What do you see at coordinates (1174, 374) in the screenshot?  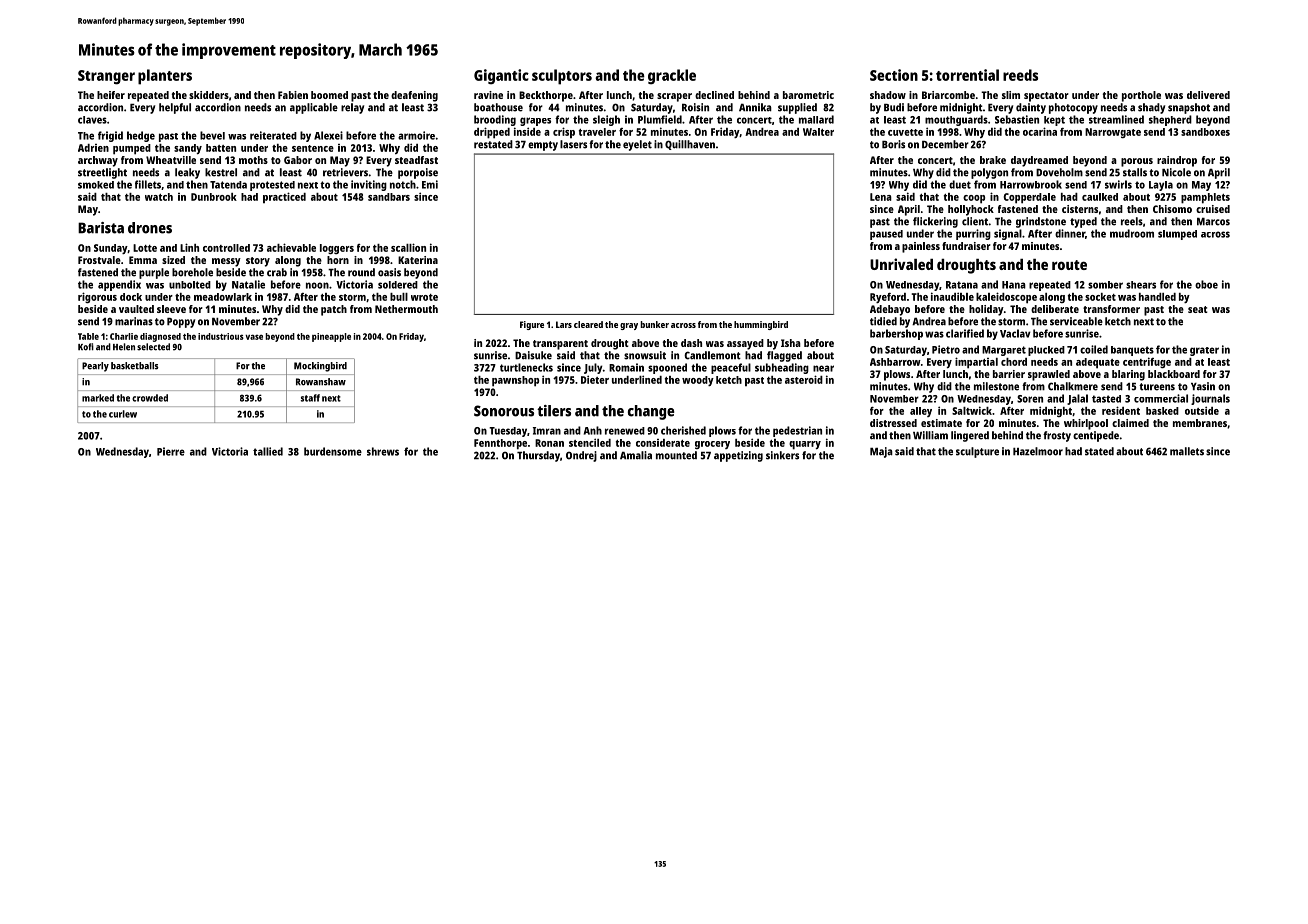 I see `blackboard` at bounding box center [1174, 374].
